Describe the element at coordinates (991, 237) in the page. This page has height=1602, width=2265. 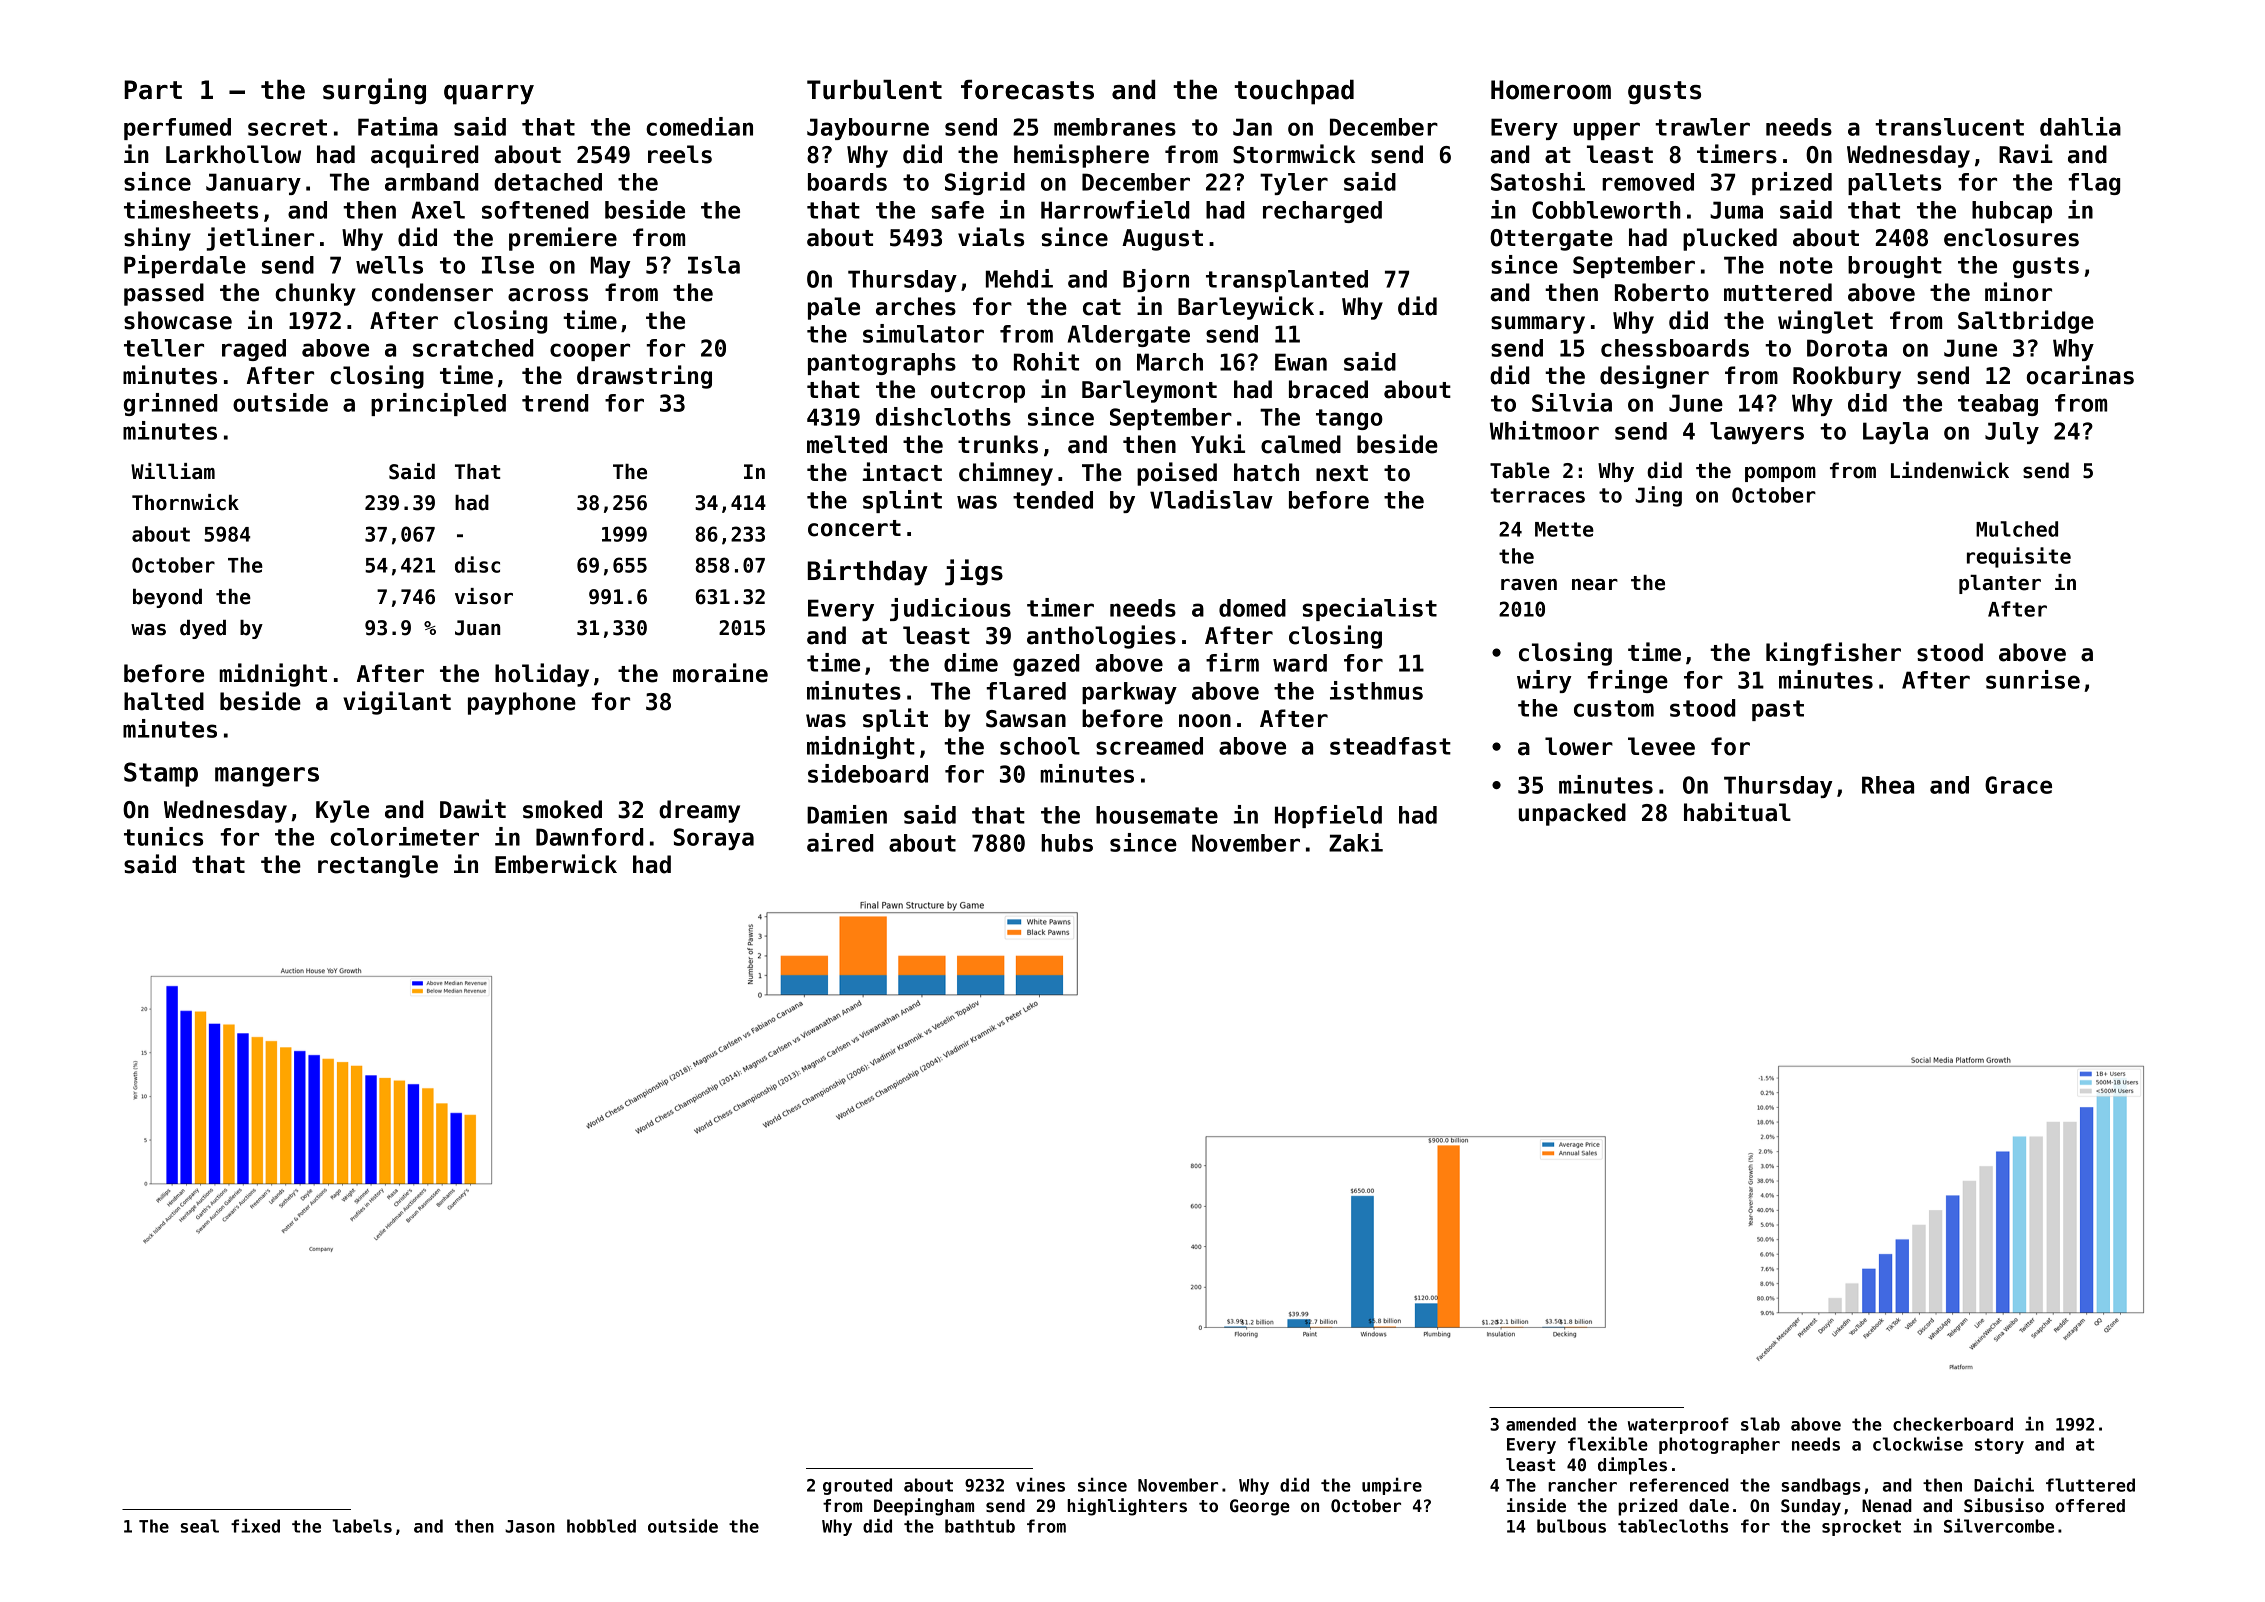
I see `vials` at that location.
